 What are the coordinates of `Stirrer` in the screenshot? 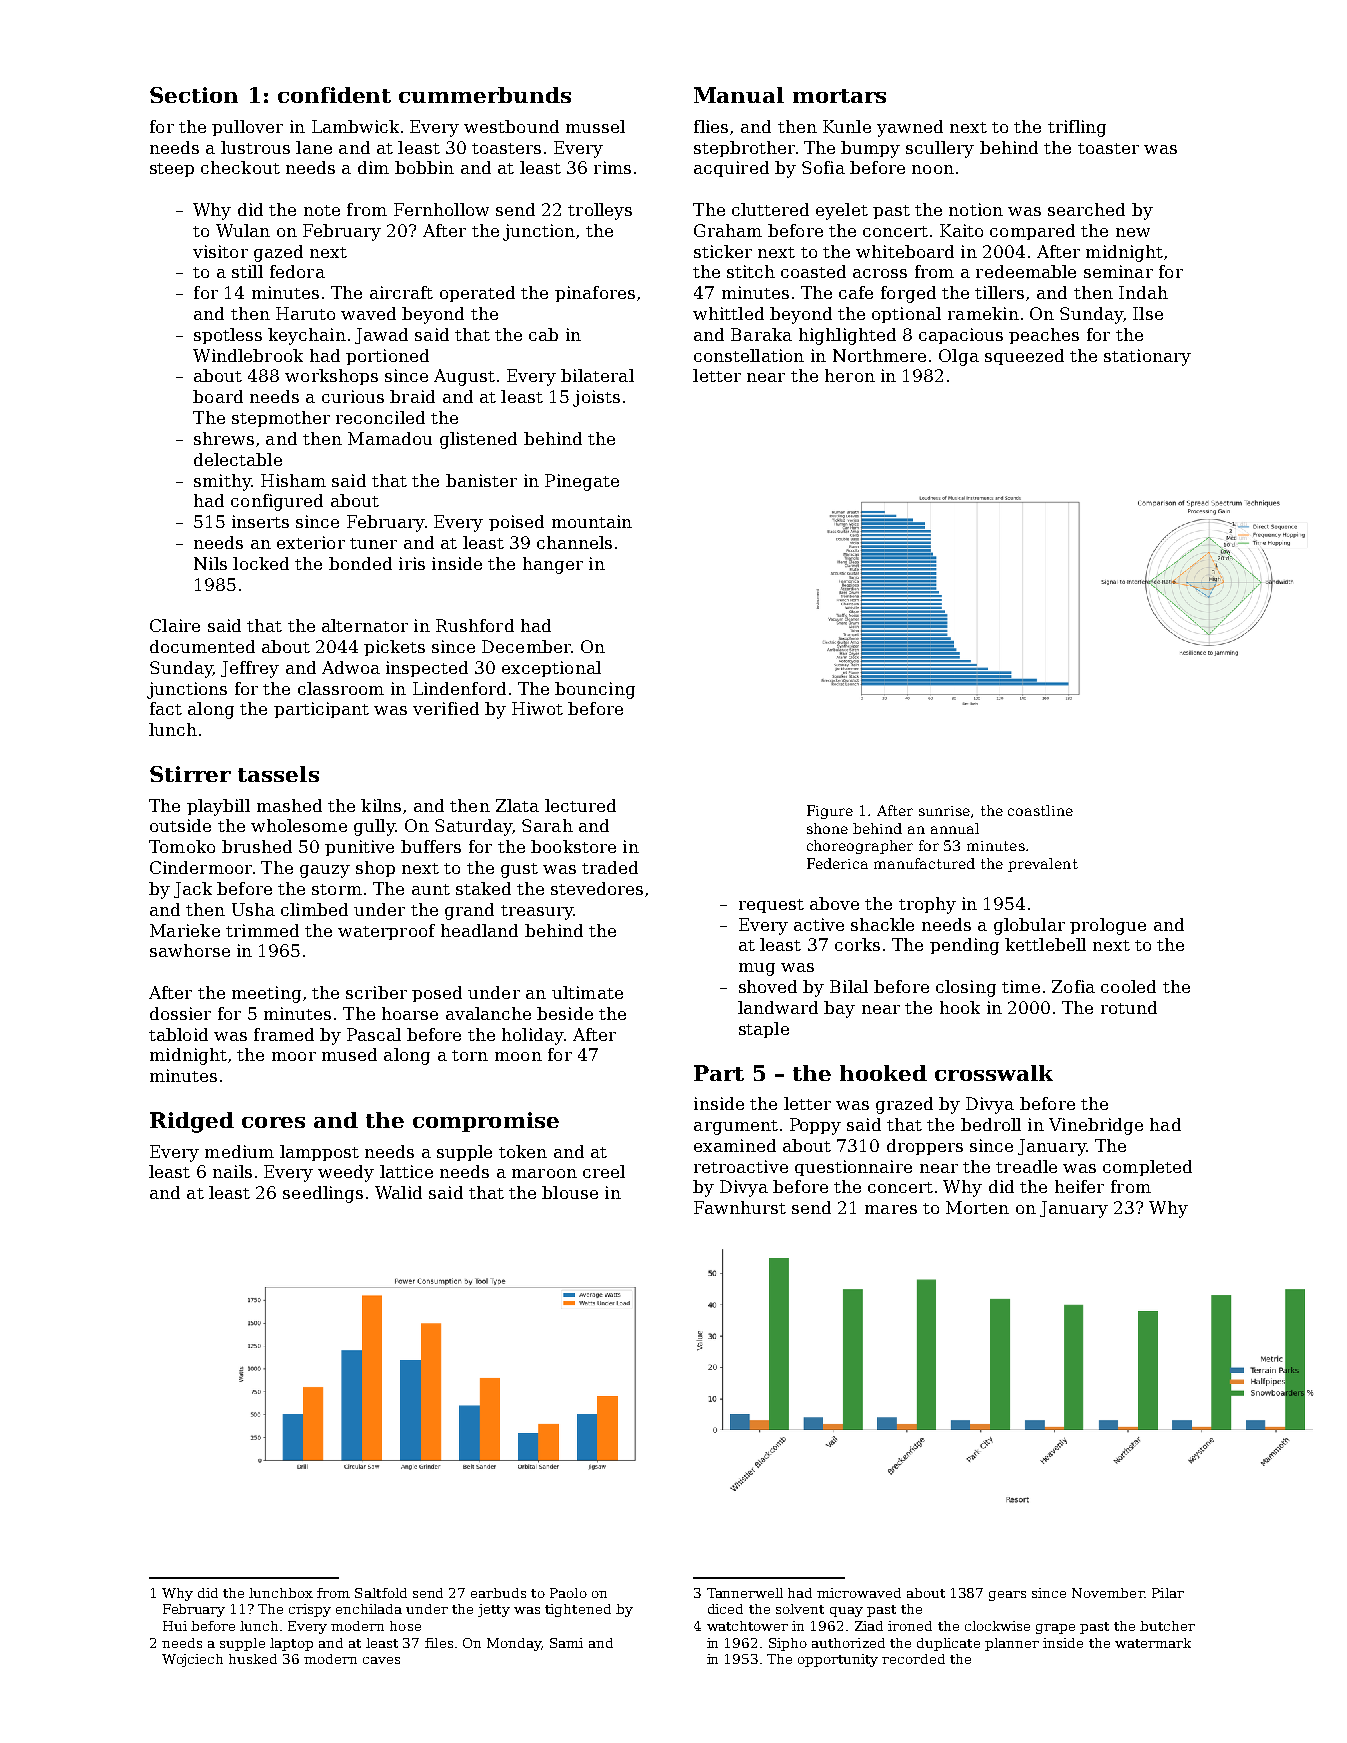 It's located at (190, 774).
